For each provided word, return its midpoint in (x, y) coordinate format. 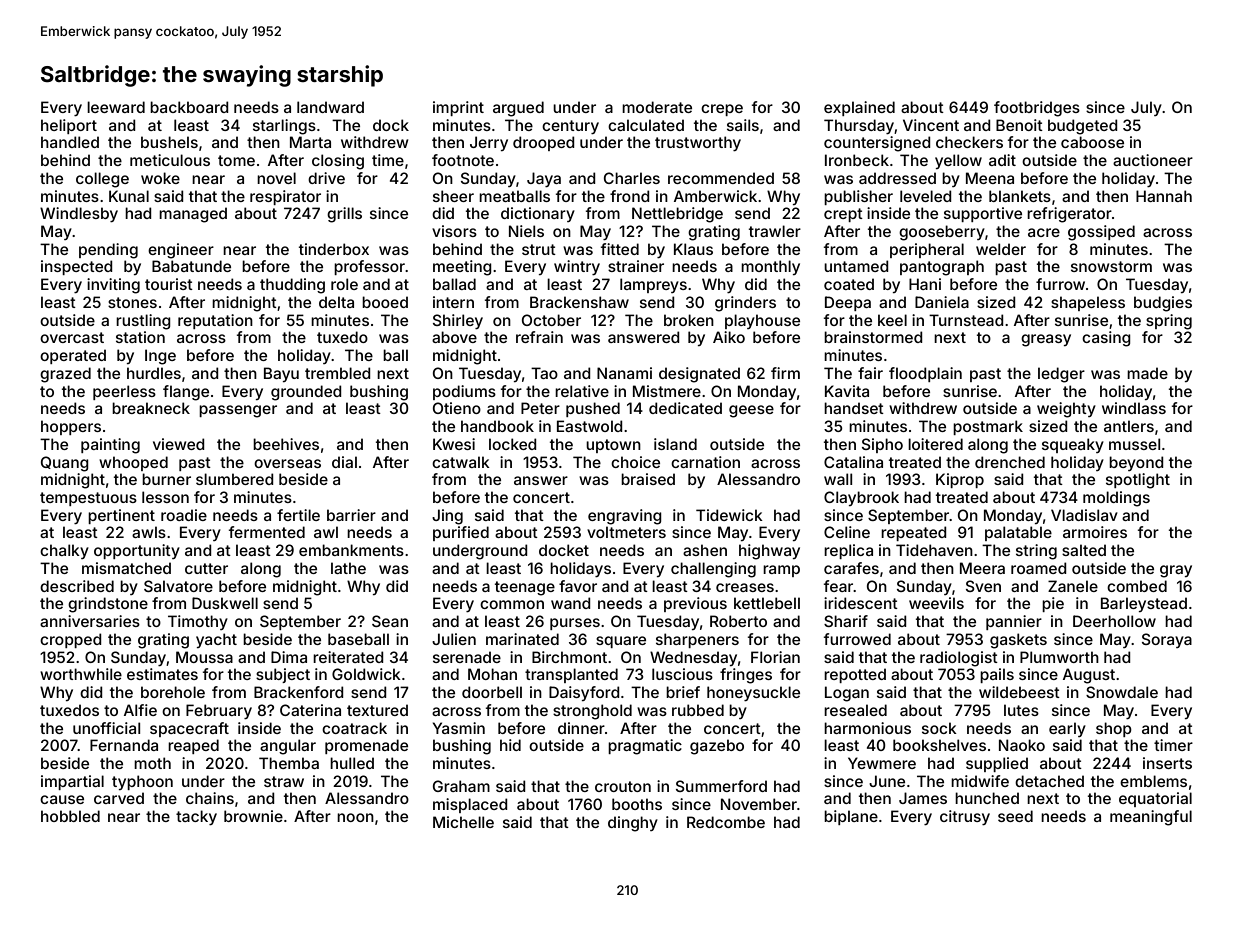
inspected (77, 267)
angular (288, 747)
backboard (189, 107)
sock (939, 728)
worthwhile (81, 674)
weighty (1066, 410)
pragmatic (645, 747)
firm (785, 373)
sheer (453, 196)
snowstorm (1111, 266)
